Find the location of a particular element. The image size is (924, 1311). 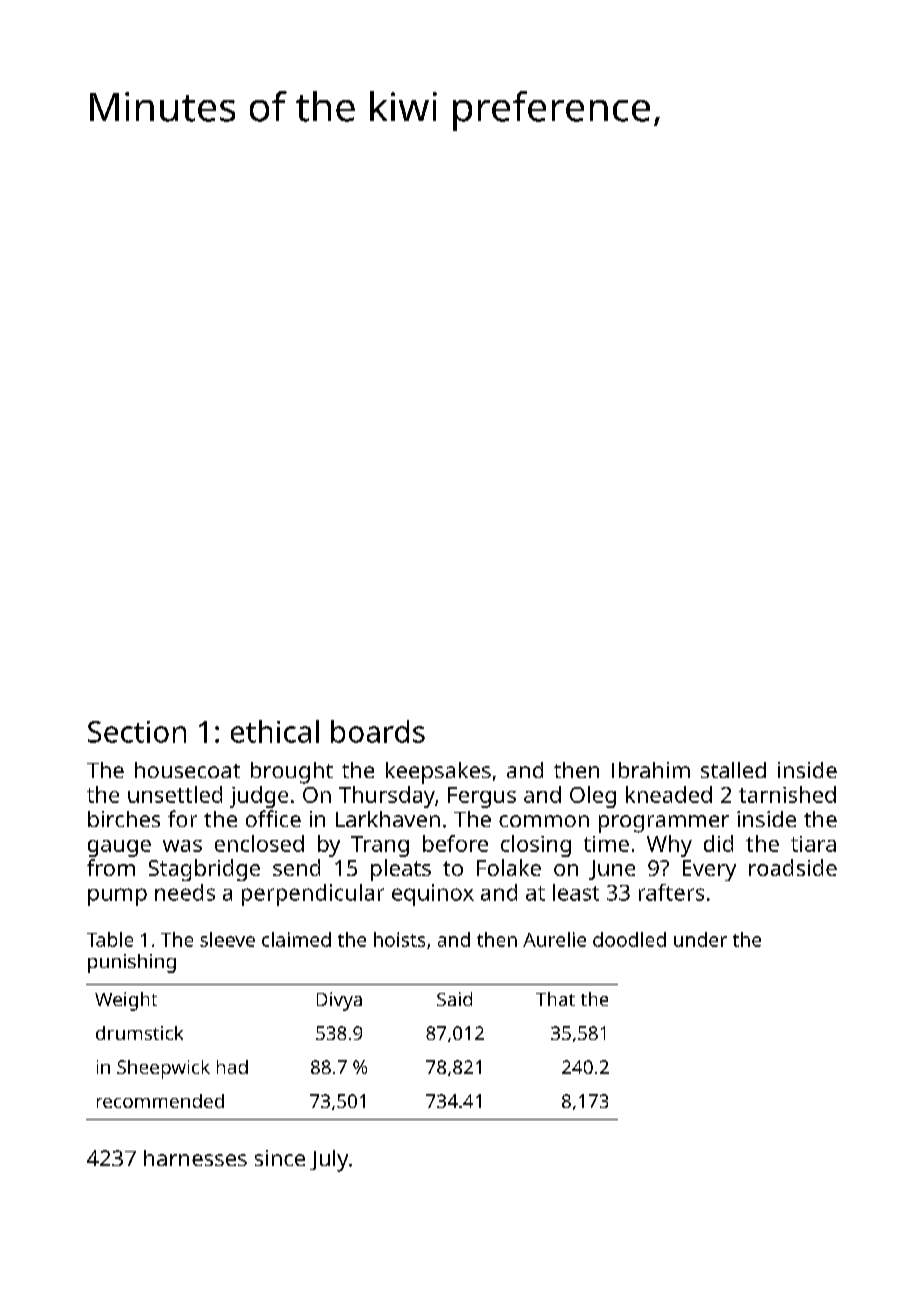

under is located at coordinates (700, 939).
